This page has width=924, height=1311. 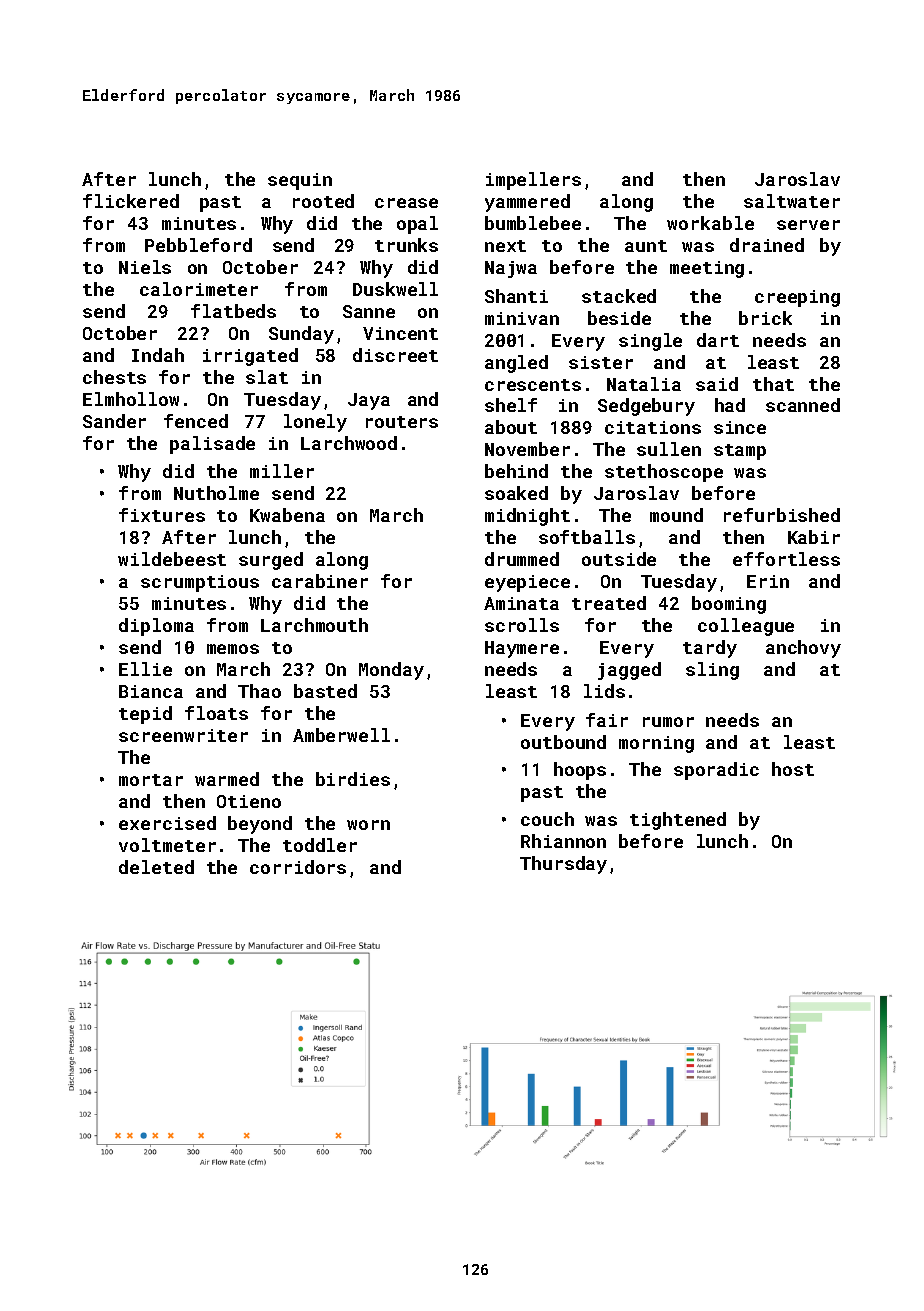 I want to click on stethoscope, so click(x=664, y=473).
